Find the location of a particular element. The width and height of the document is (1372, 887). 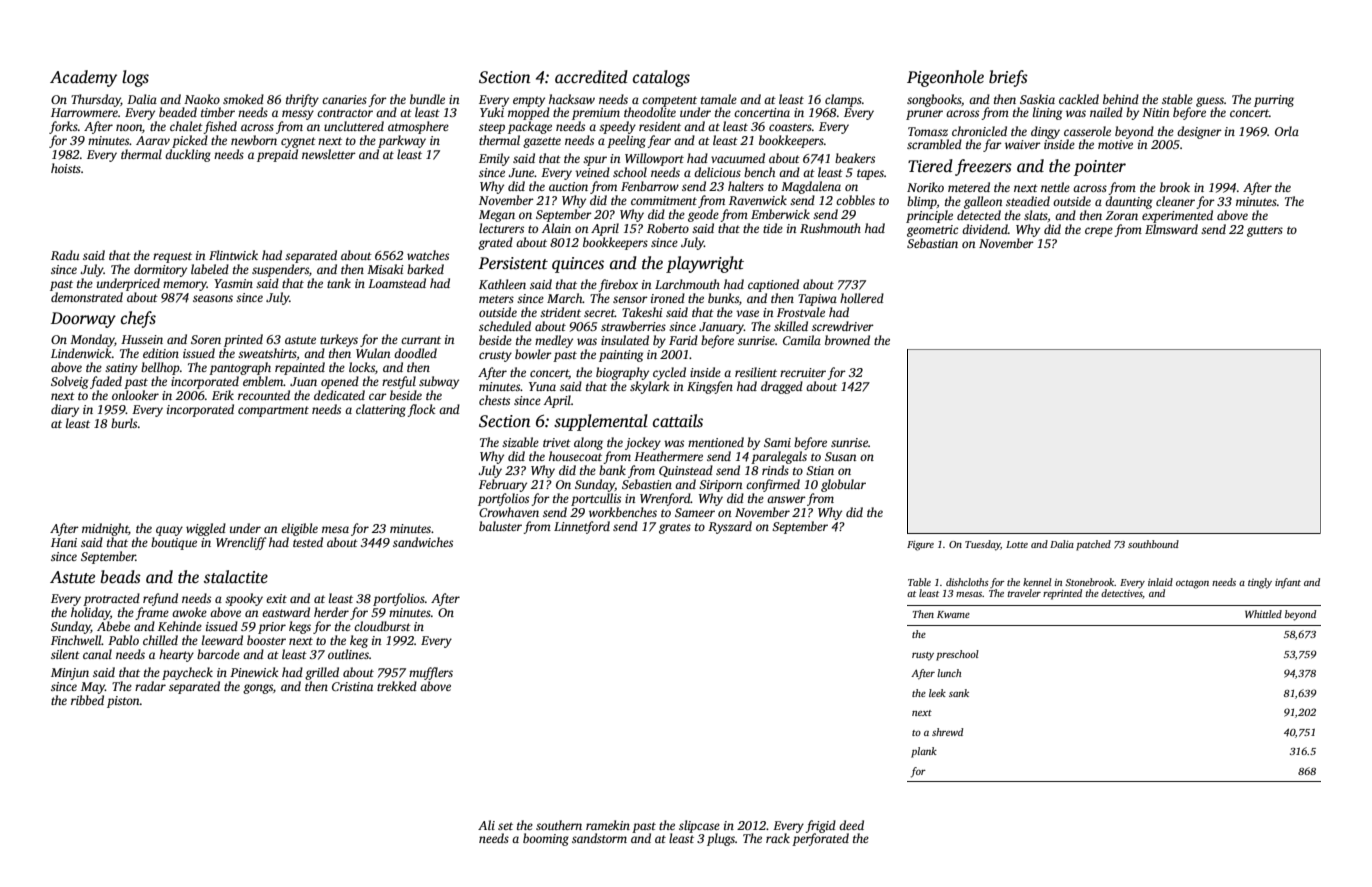

browned is located at coordinates (847, 340).
